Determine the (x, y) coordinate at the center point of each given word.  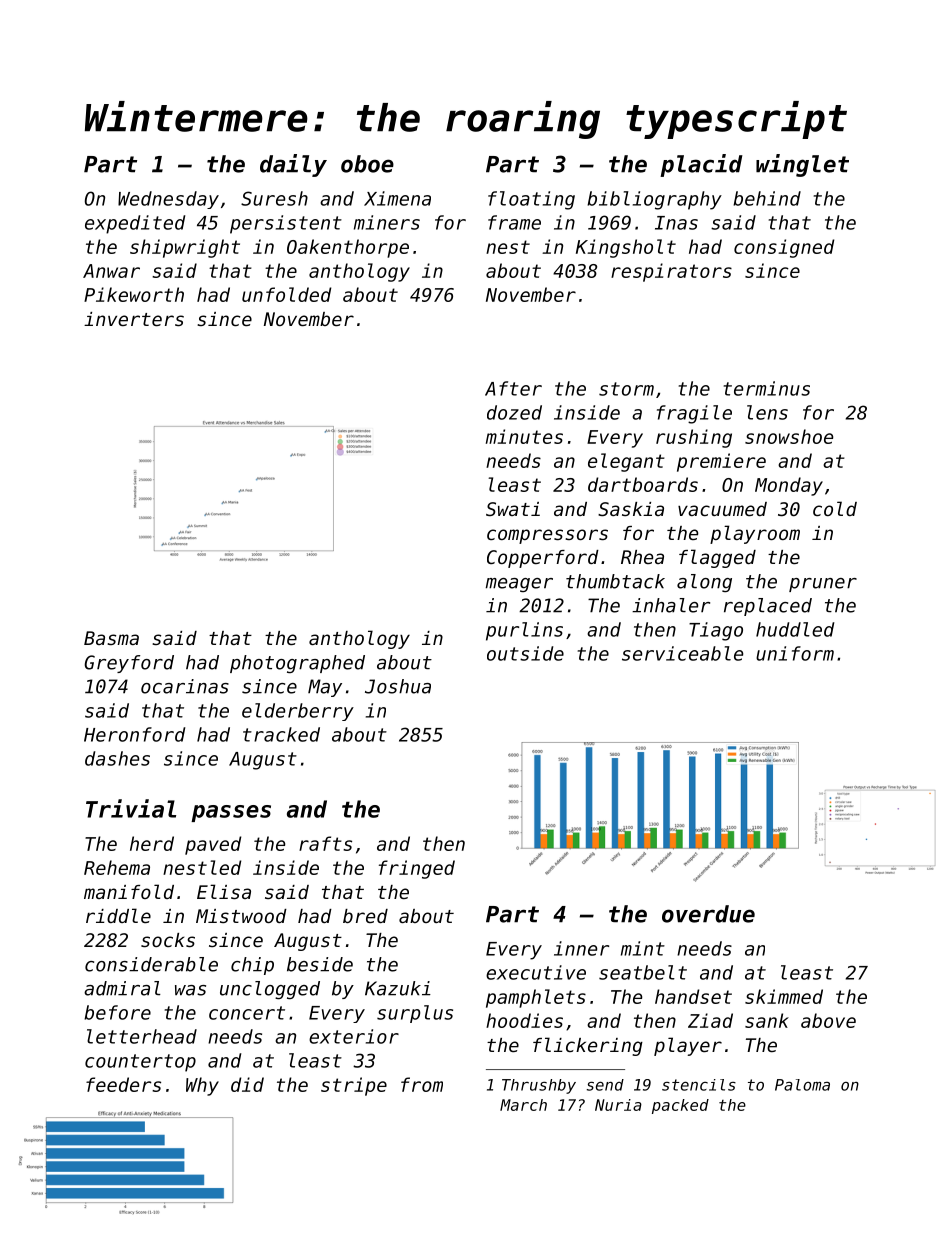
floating (531, 200)
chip (252, 966)
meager (519, 585)
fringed (417, 869)
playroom (755, 534)
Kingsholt (626, 248)
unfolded (286, 294)
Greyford (129, 664)
